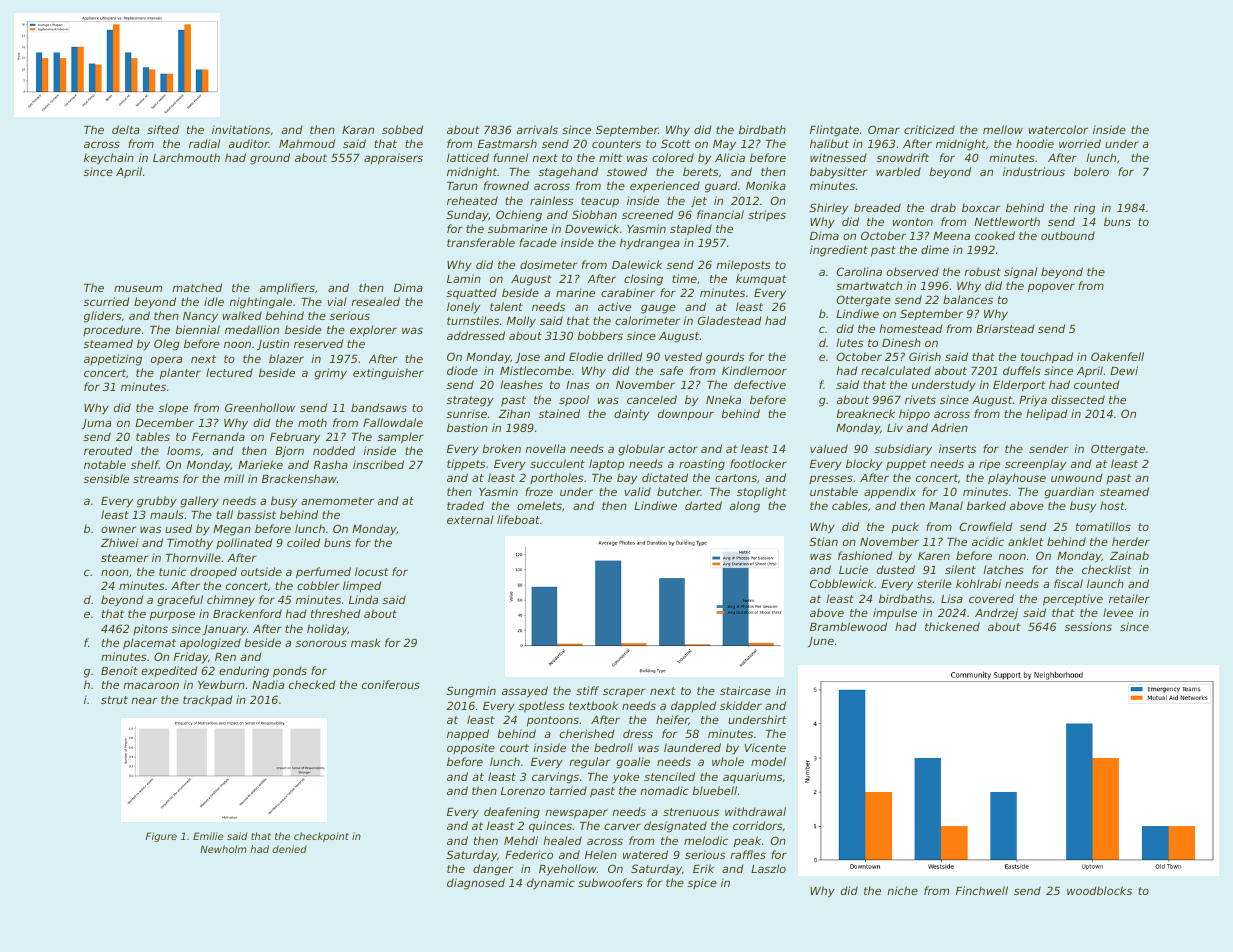 Image resolution: width=1233 pixels, height=952 pixels. Describe the element at coordinates (363, 599) in the image. I see `Linda` at that location.
